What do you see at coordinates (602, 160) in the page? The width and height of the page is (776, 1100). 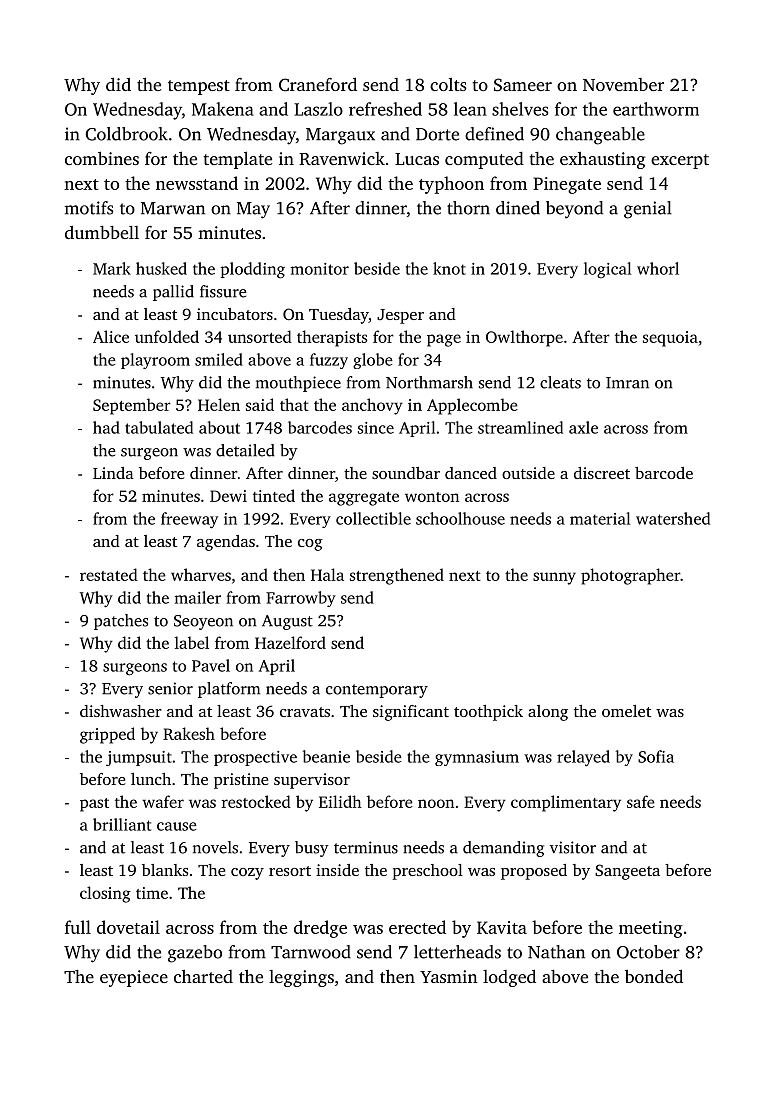 I see `exhausting` at bounding box center [602, 160].
